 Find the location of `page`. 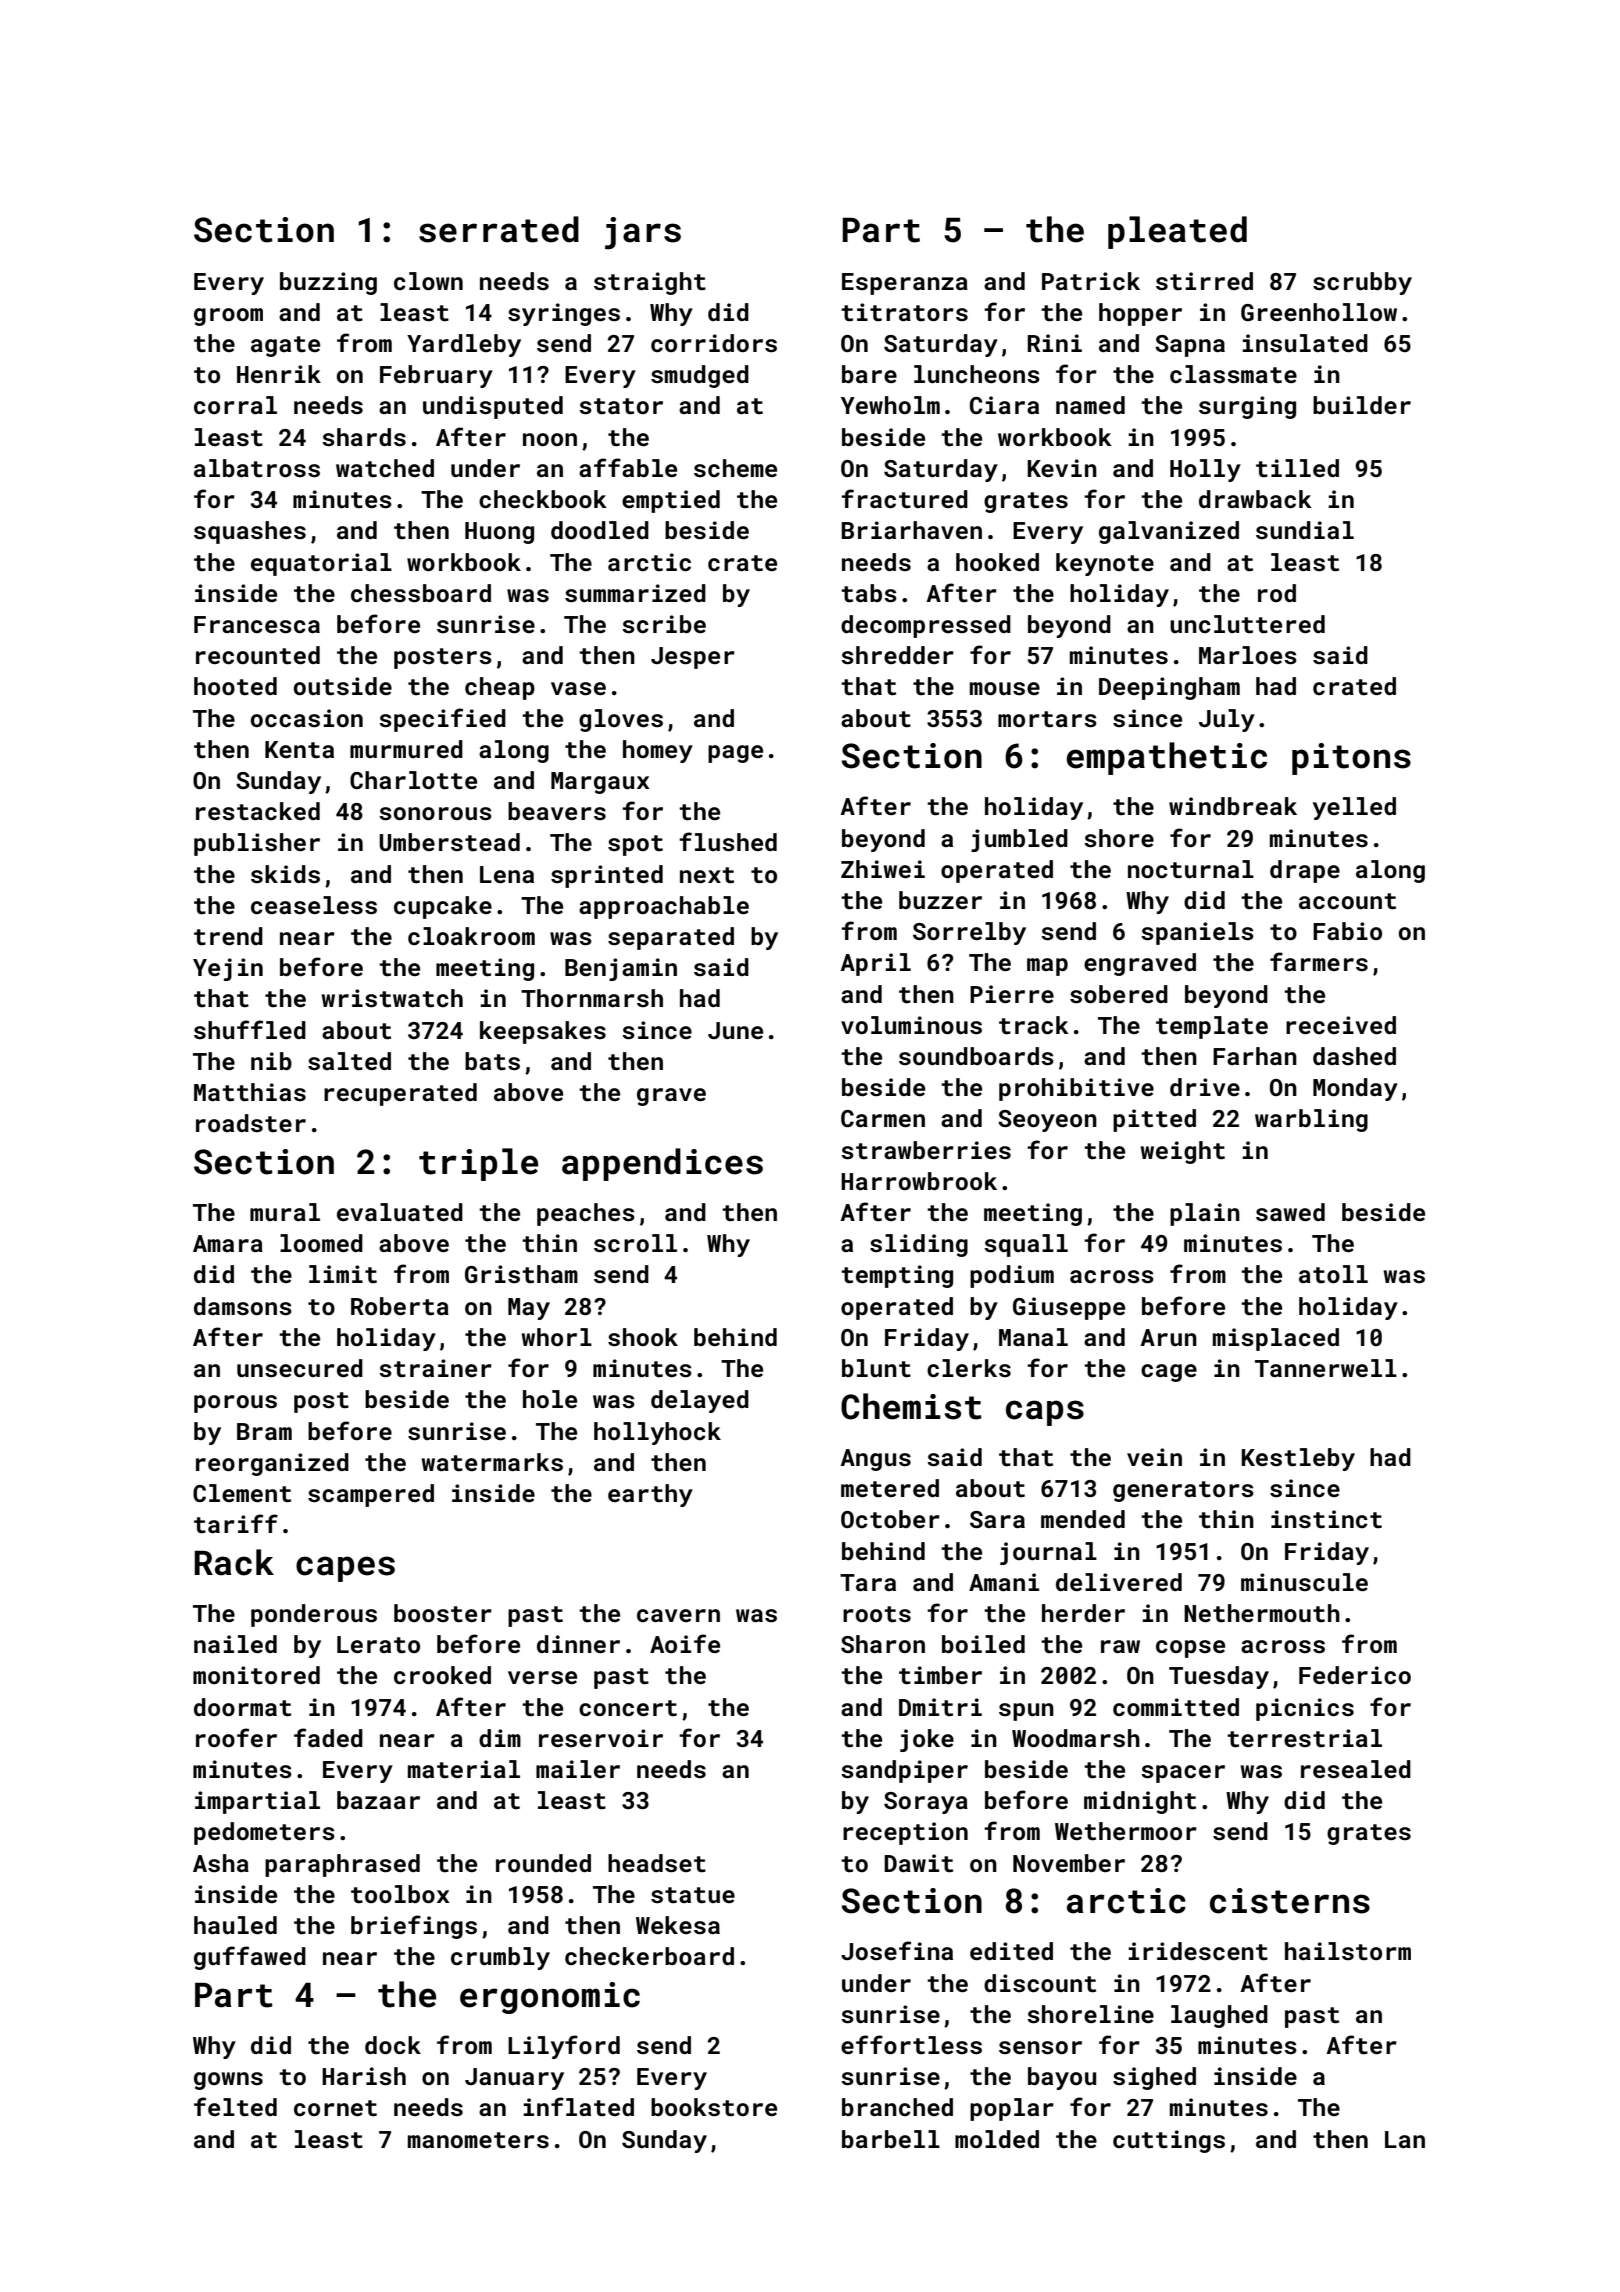

page is located at coordinates (735, 754).
